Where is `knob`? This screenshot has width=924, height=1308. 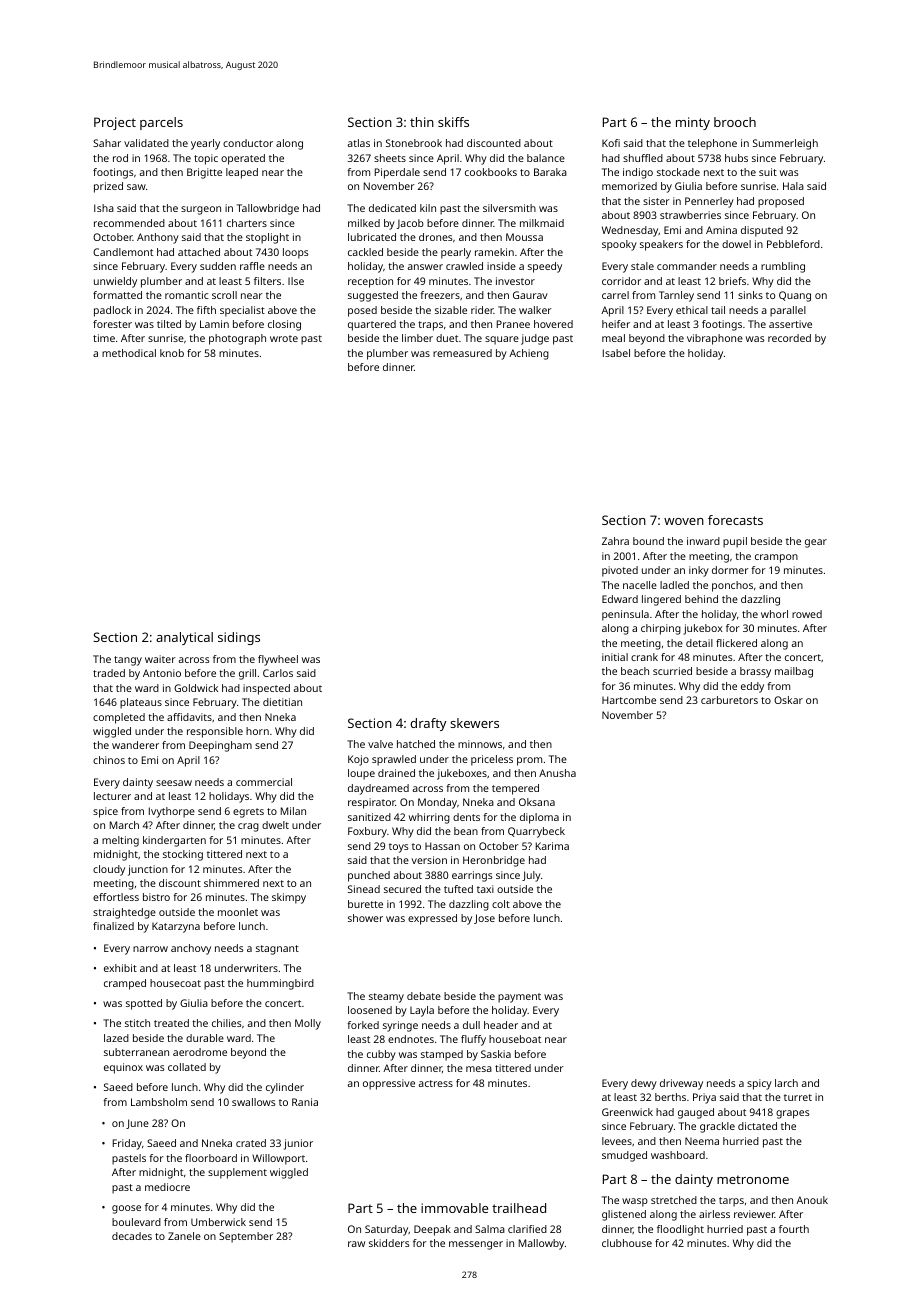 knob is located at coordinates (172, 353).
